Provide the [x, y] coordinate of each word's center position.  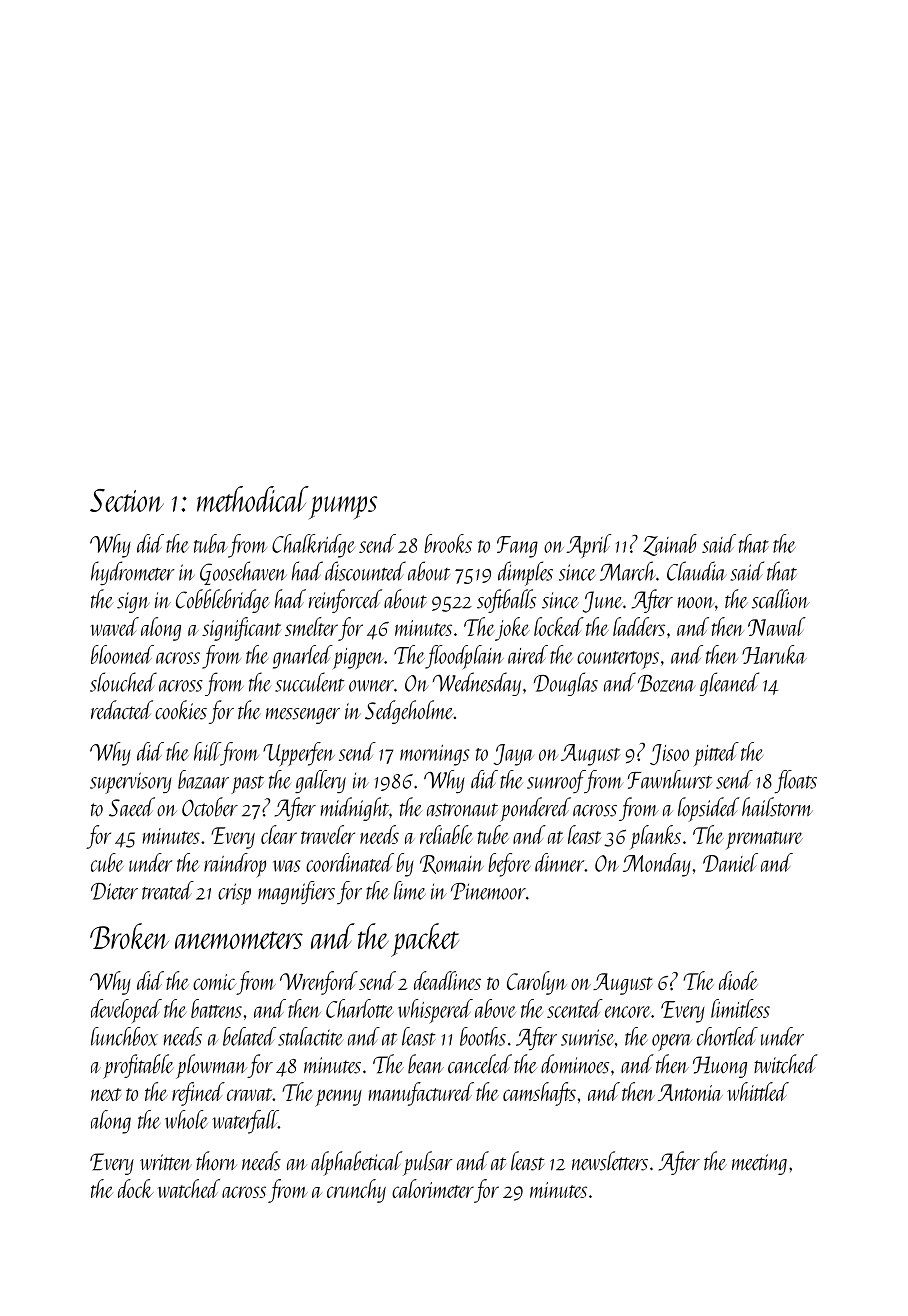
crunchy [356, 1191]
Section [127, 500]
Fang [517, 547]
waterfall [245, 1122]
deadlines [447, 980]
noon [696, 603]
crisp [234, 894]
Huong [720, 1067]
